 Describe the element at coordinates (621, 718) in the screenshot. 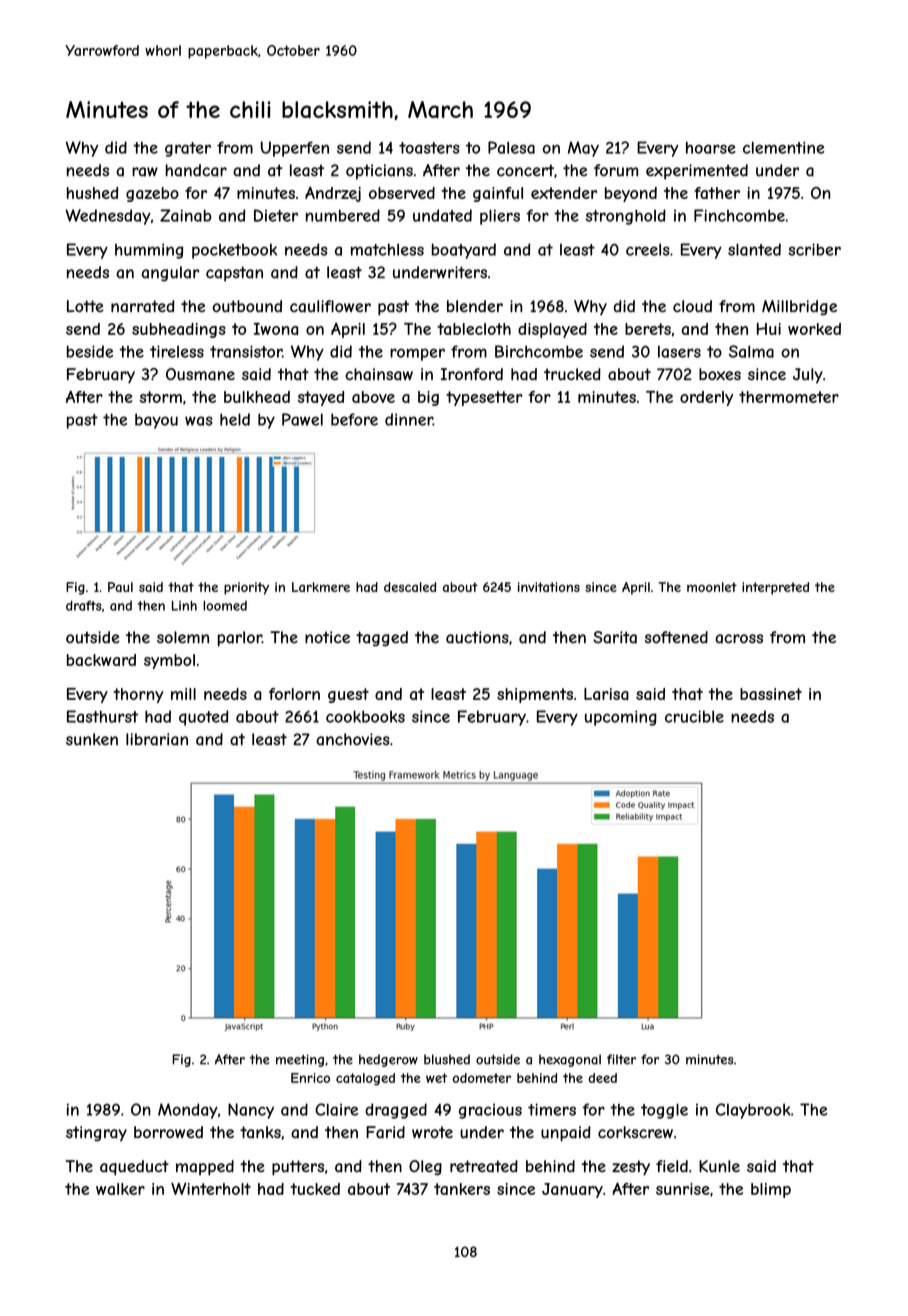

I see `upcoming` at that location.
